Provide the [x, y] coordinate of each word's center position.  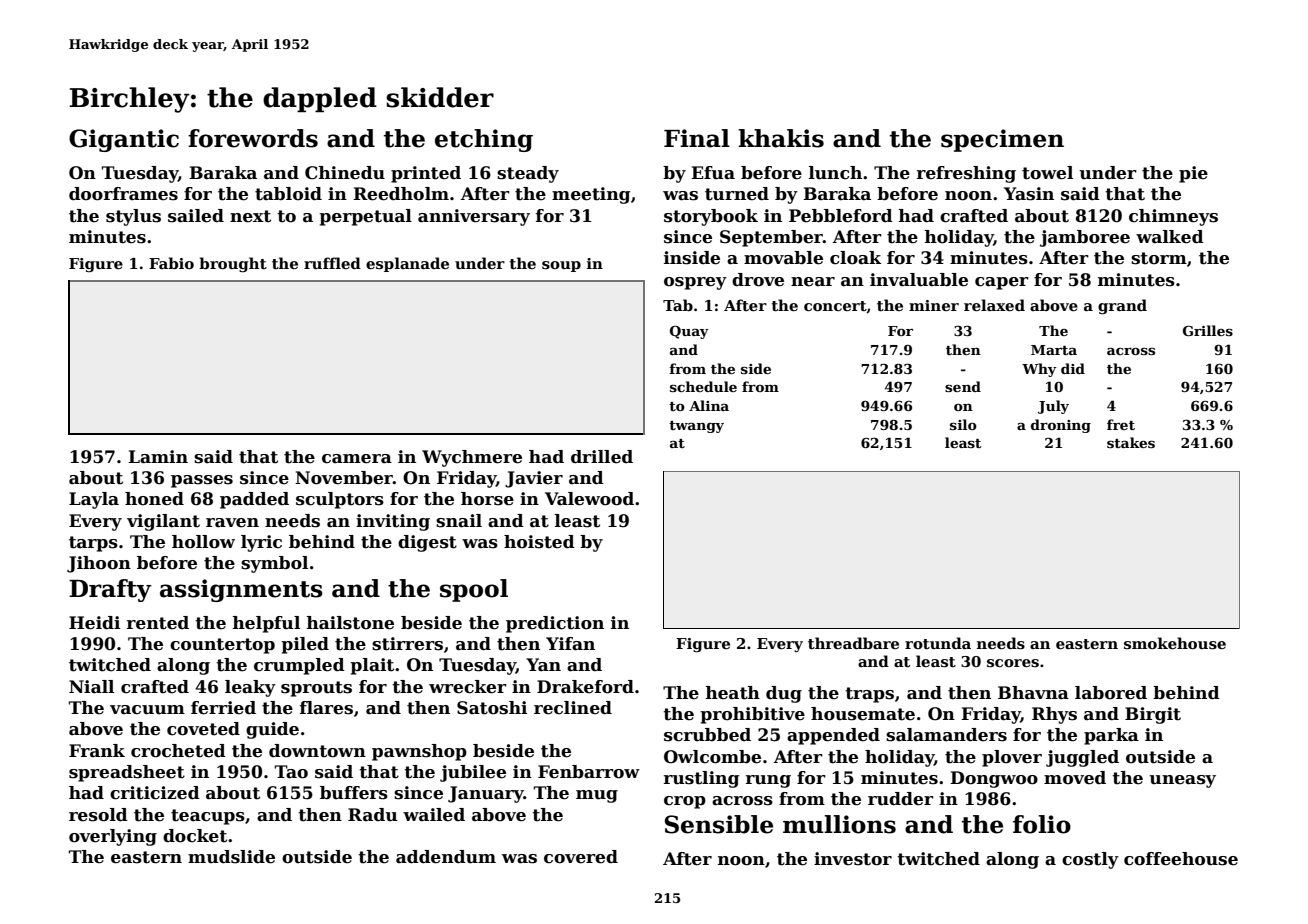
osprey [695, 283]
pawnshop [419, 752]
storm [1159, 258]
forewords [253, 138]
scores [1013, 663]
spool [474, 590]
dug [784, 694]
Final [697, 138]
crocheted [178, 751]
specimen [1002, 140]
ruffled [332, 263]
